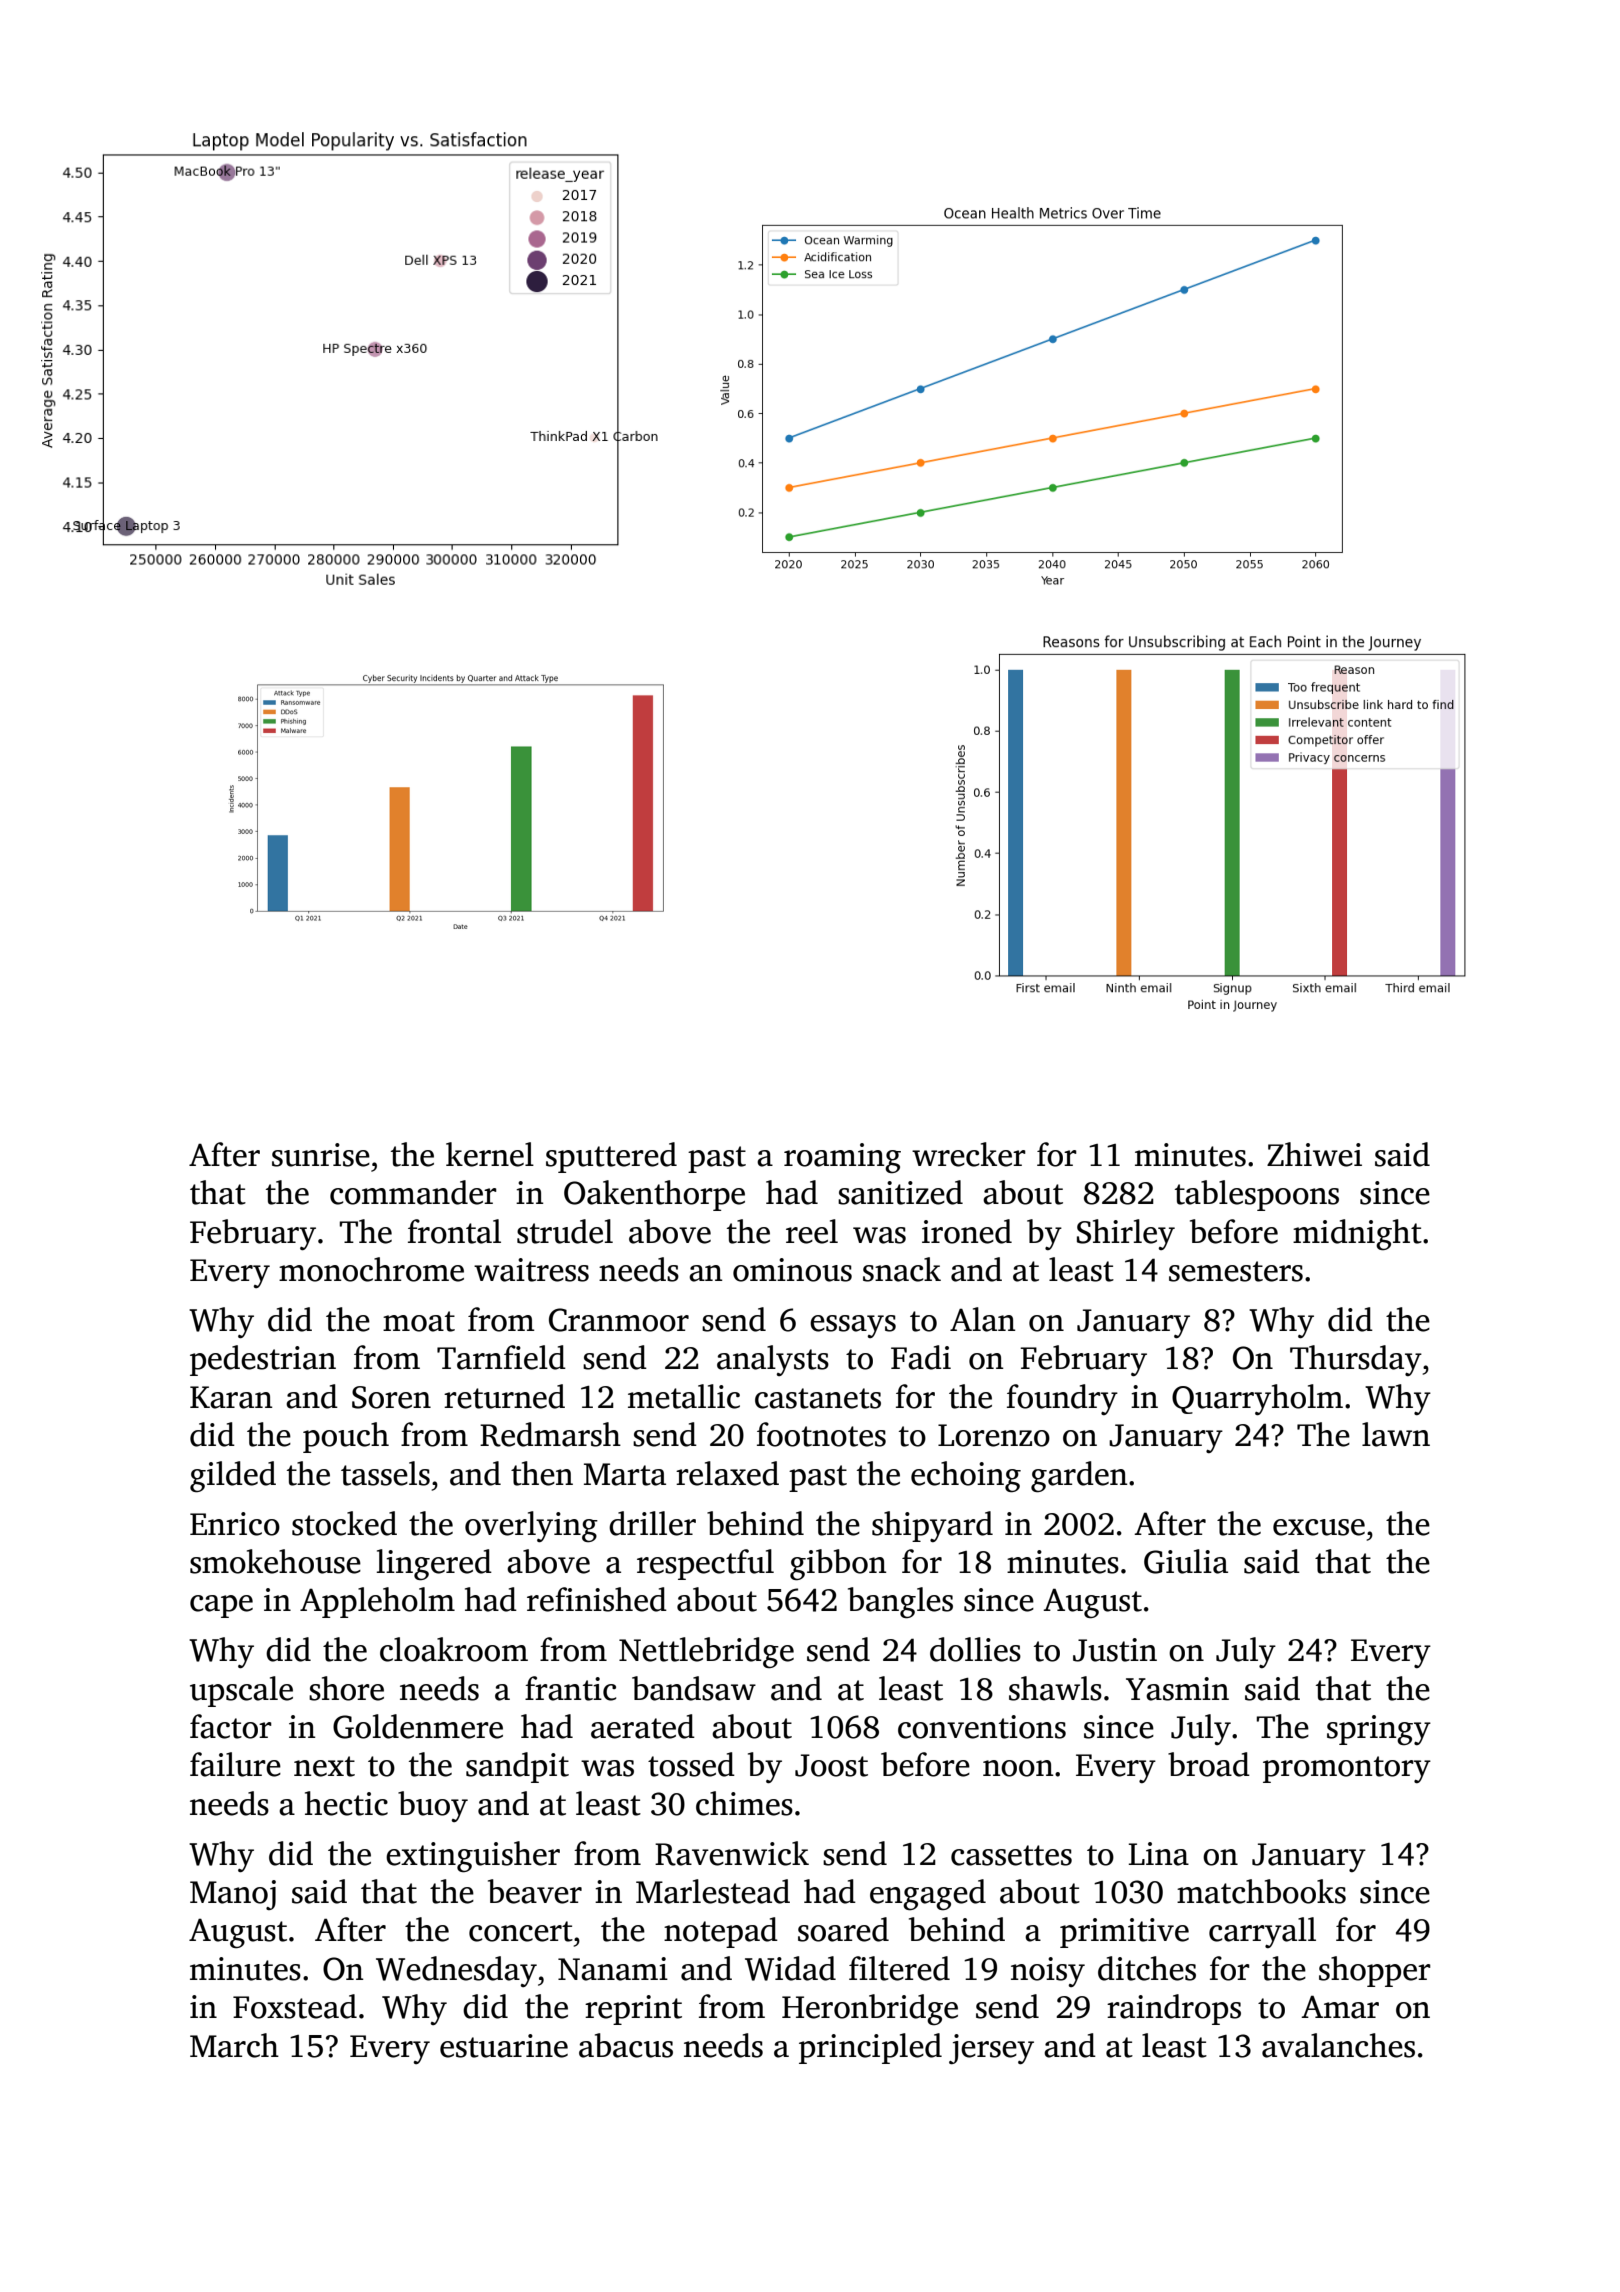 This screenshot has height=2292, width=1620. Describe the element at coordinates (921, 1357) in the screenshot. I see `Fadi` at that location.
